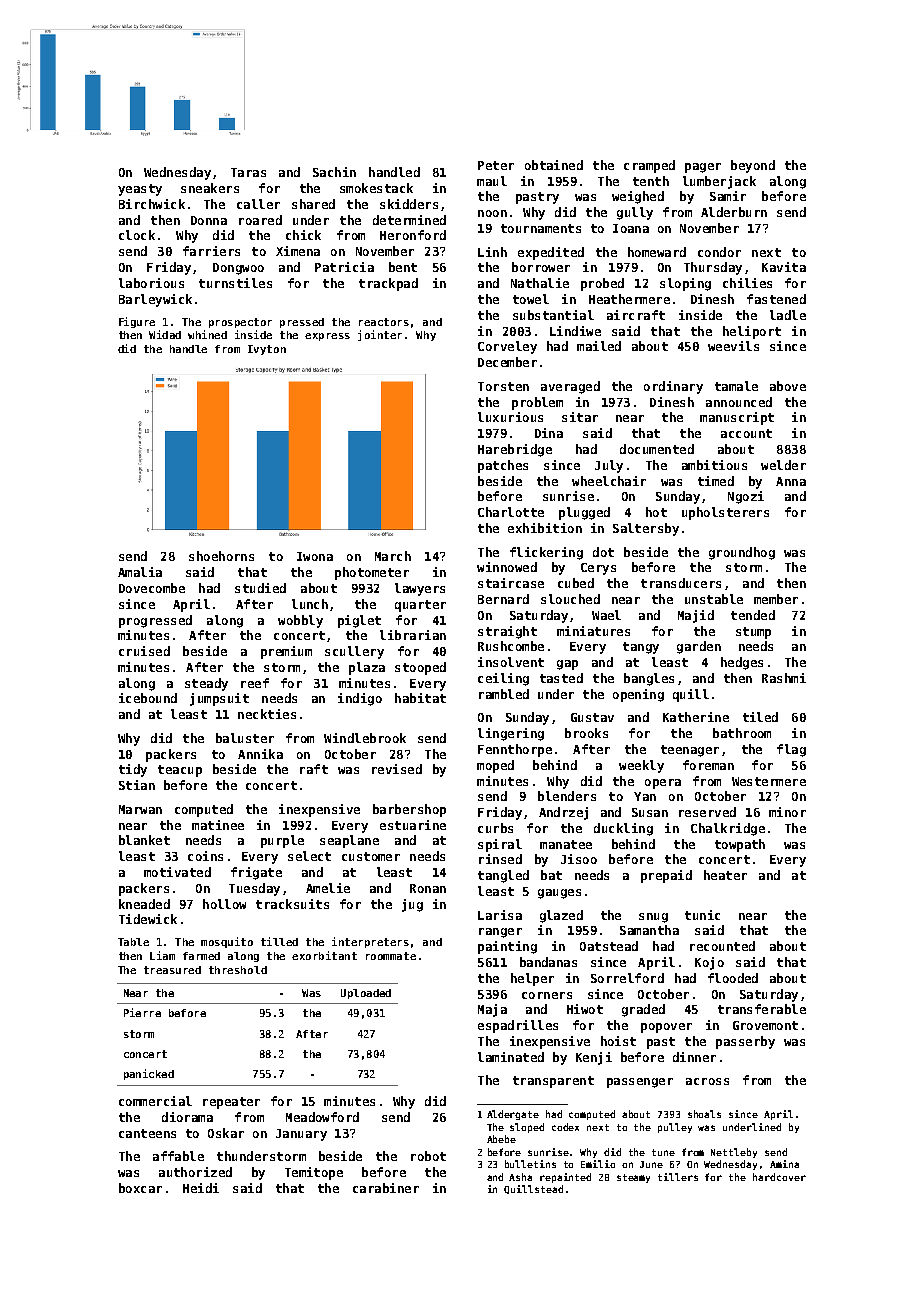 This screenshot has width=924, height=1308. What do you see at coordinates (495, 766) in the screenshot?
I see `moped` at bounding box center [495, 766].
